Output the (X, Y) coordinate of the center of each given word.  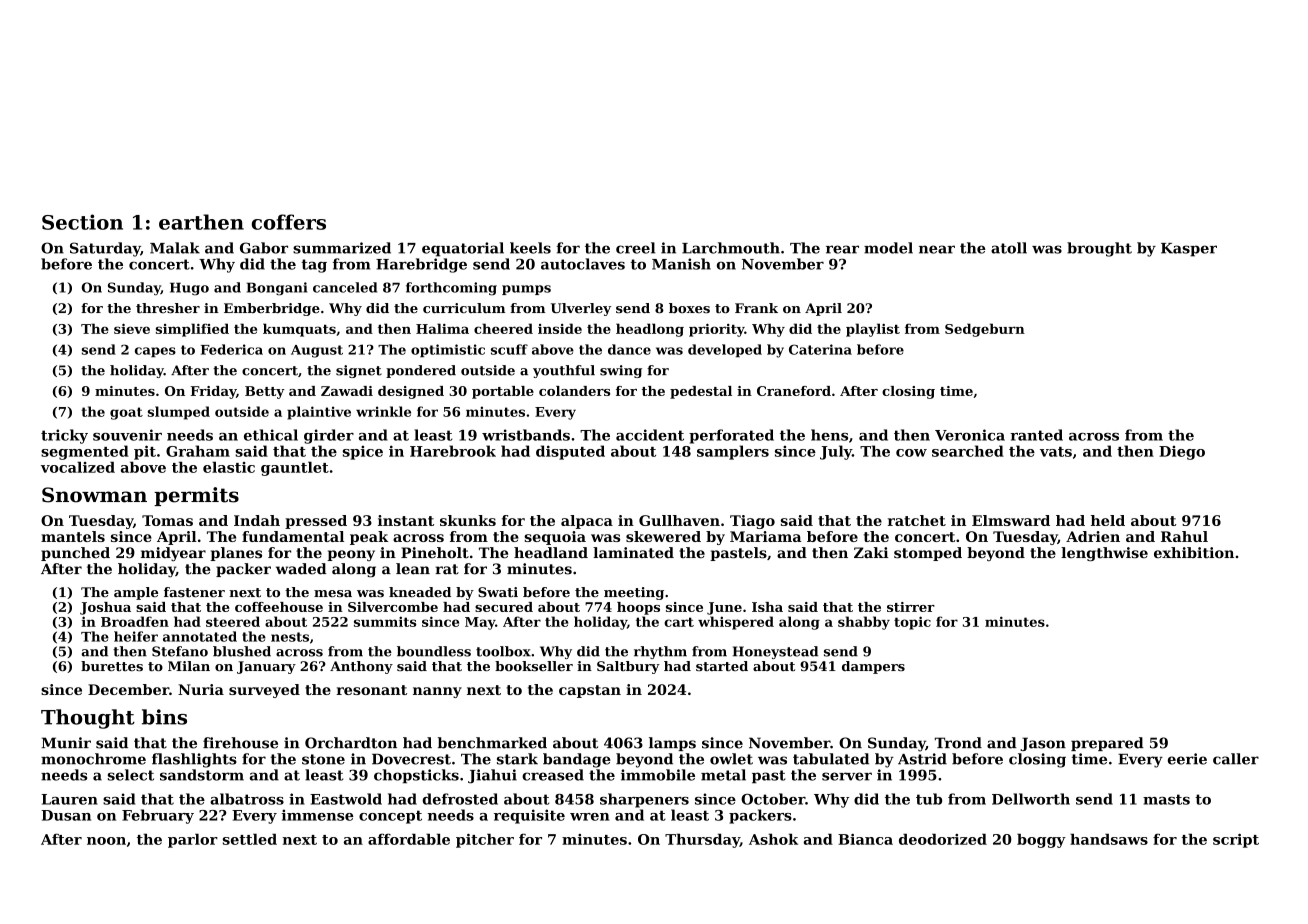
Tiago (752, 522)
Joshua (105, 608)
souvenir (127, 435)
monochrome (93, 759)
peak (369, 538)
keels (530, 248)
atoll (1009, 248)
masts (1166, 799)
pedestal (701, 392)
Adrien (1093, 536)
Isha (767, 607)
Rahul (1184, 536)
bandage (577, 760)
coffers (289, 222)
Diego (1182, 453)
